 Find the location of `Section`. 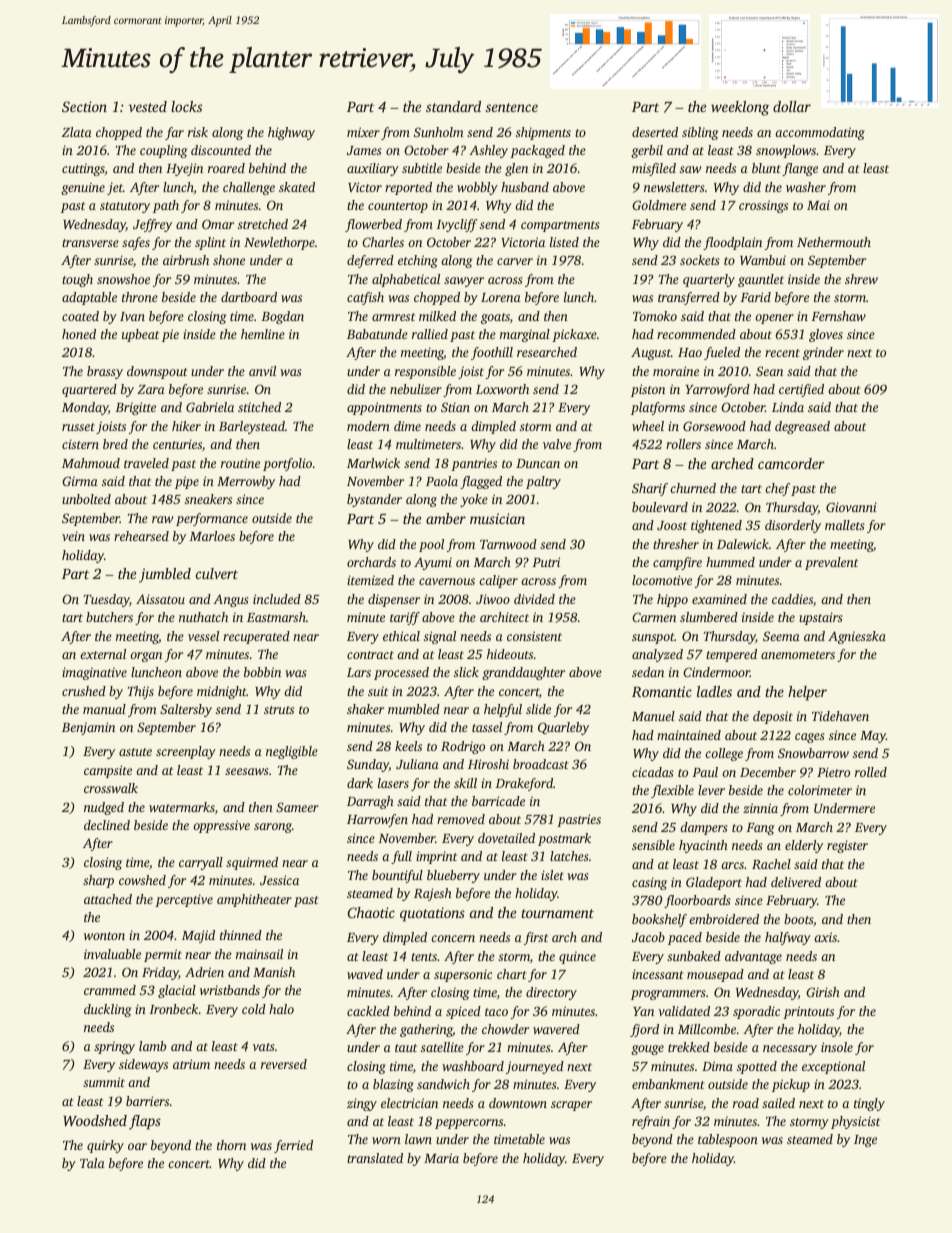

Section is located at coordinates (84, 106).
